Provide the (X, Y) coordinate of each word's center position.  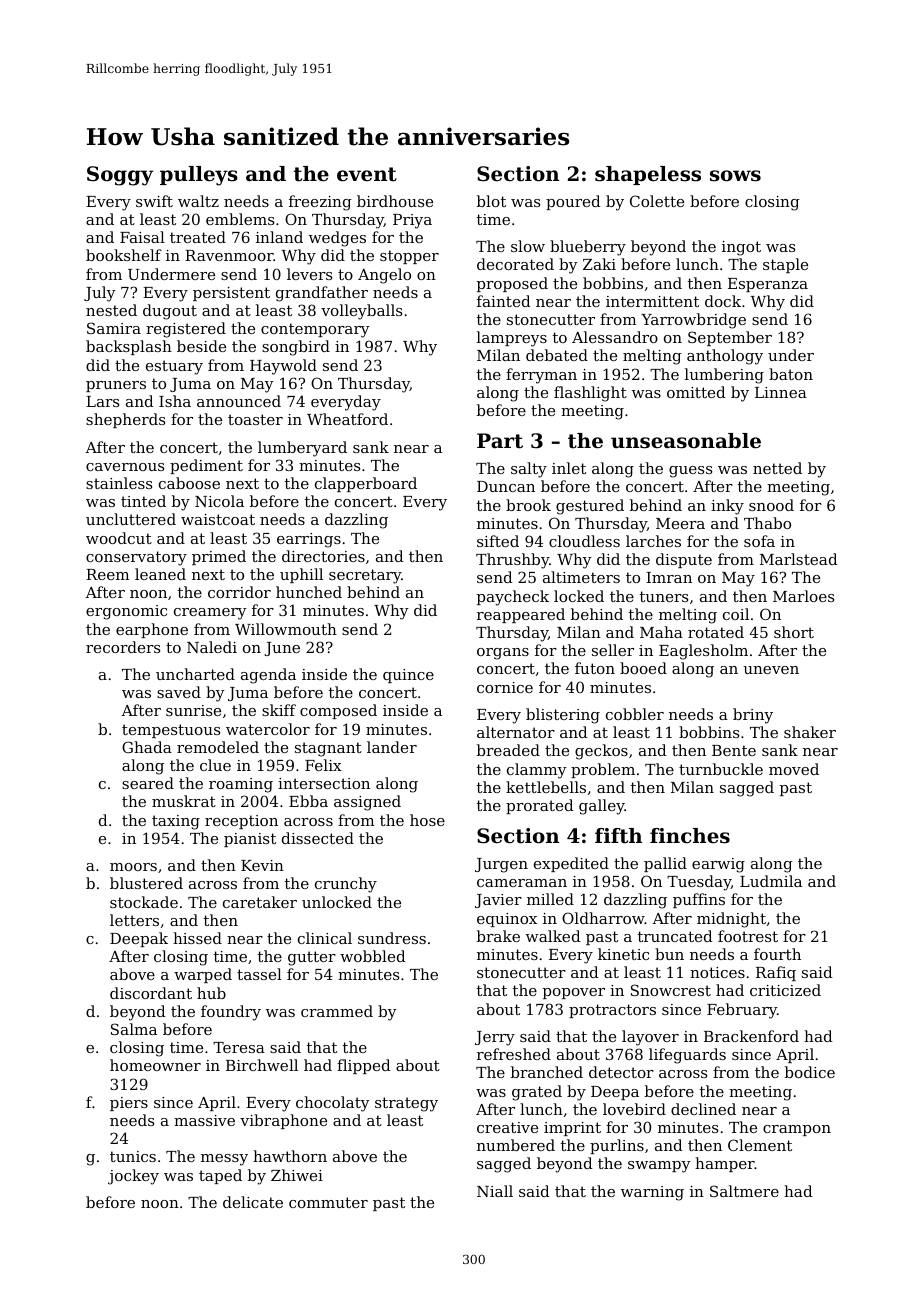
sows (735, 176)
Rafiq (776, 973)
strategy (406, 1104)
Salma (134, 1029)
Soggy (120, 176)
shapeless (648, 175)
